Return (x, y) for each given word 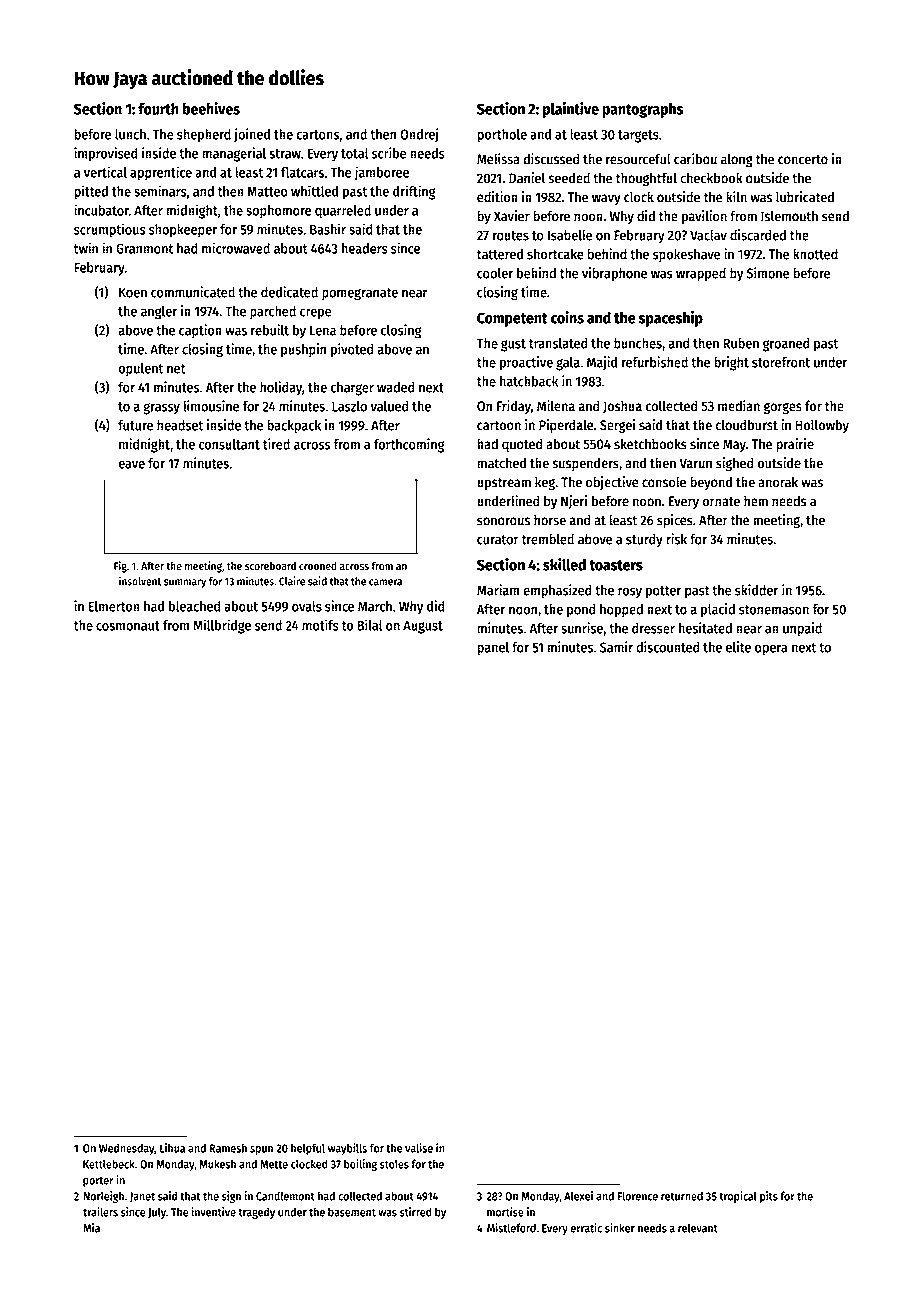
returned (682, 1196)
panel (493, 649)
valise (419, 1148)
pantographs (642, 110)
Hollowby (822, 426)
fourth (158, 108)
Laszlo (349, 406)
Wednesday (126, 1149)
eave (131, 465)
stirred (416, 1212)
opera (771, 650)
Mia (91, 1228)
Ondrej (419, 135)
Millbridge (222, 626)
